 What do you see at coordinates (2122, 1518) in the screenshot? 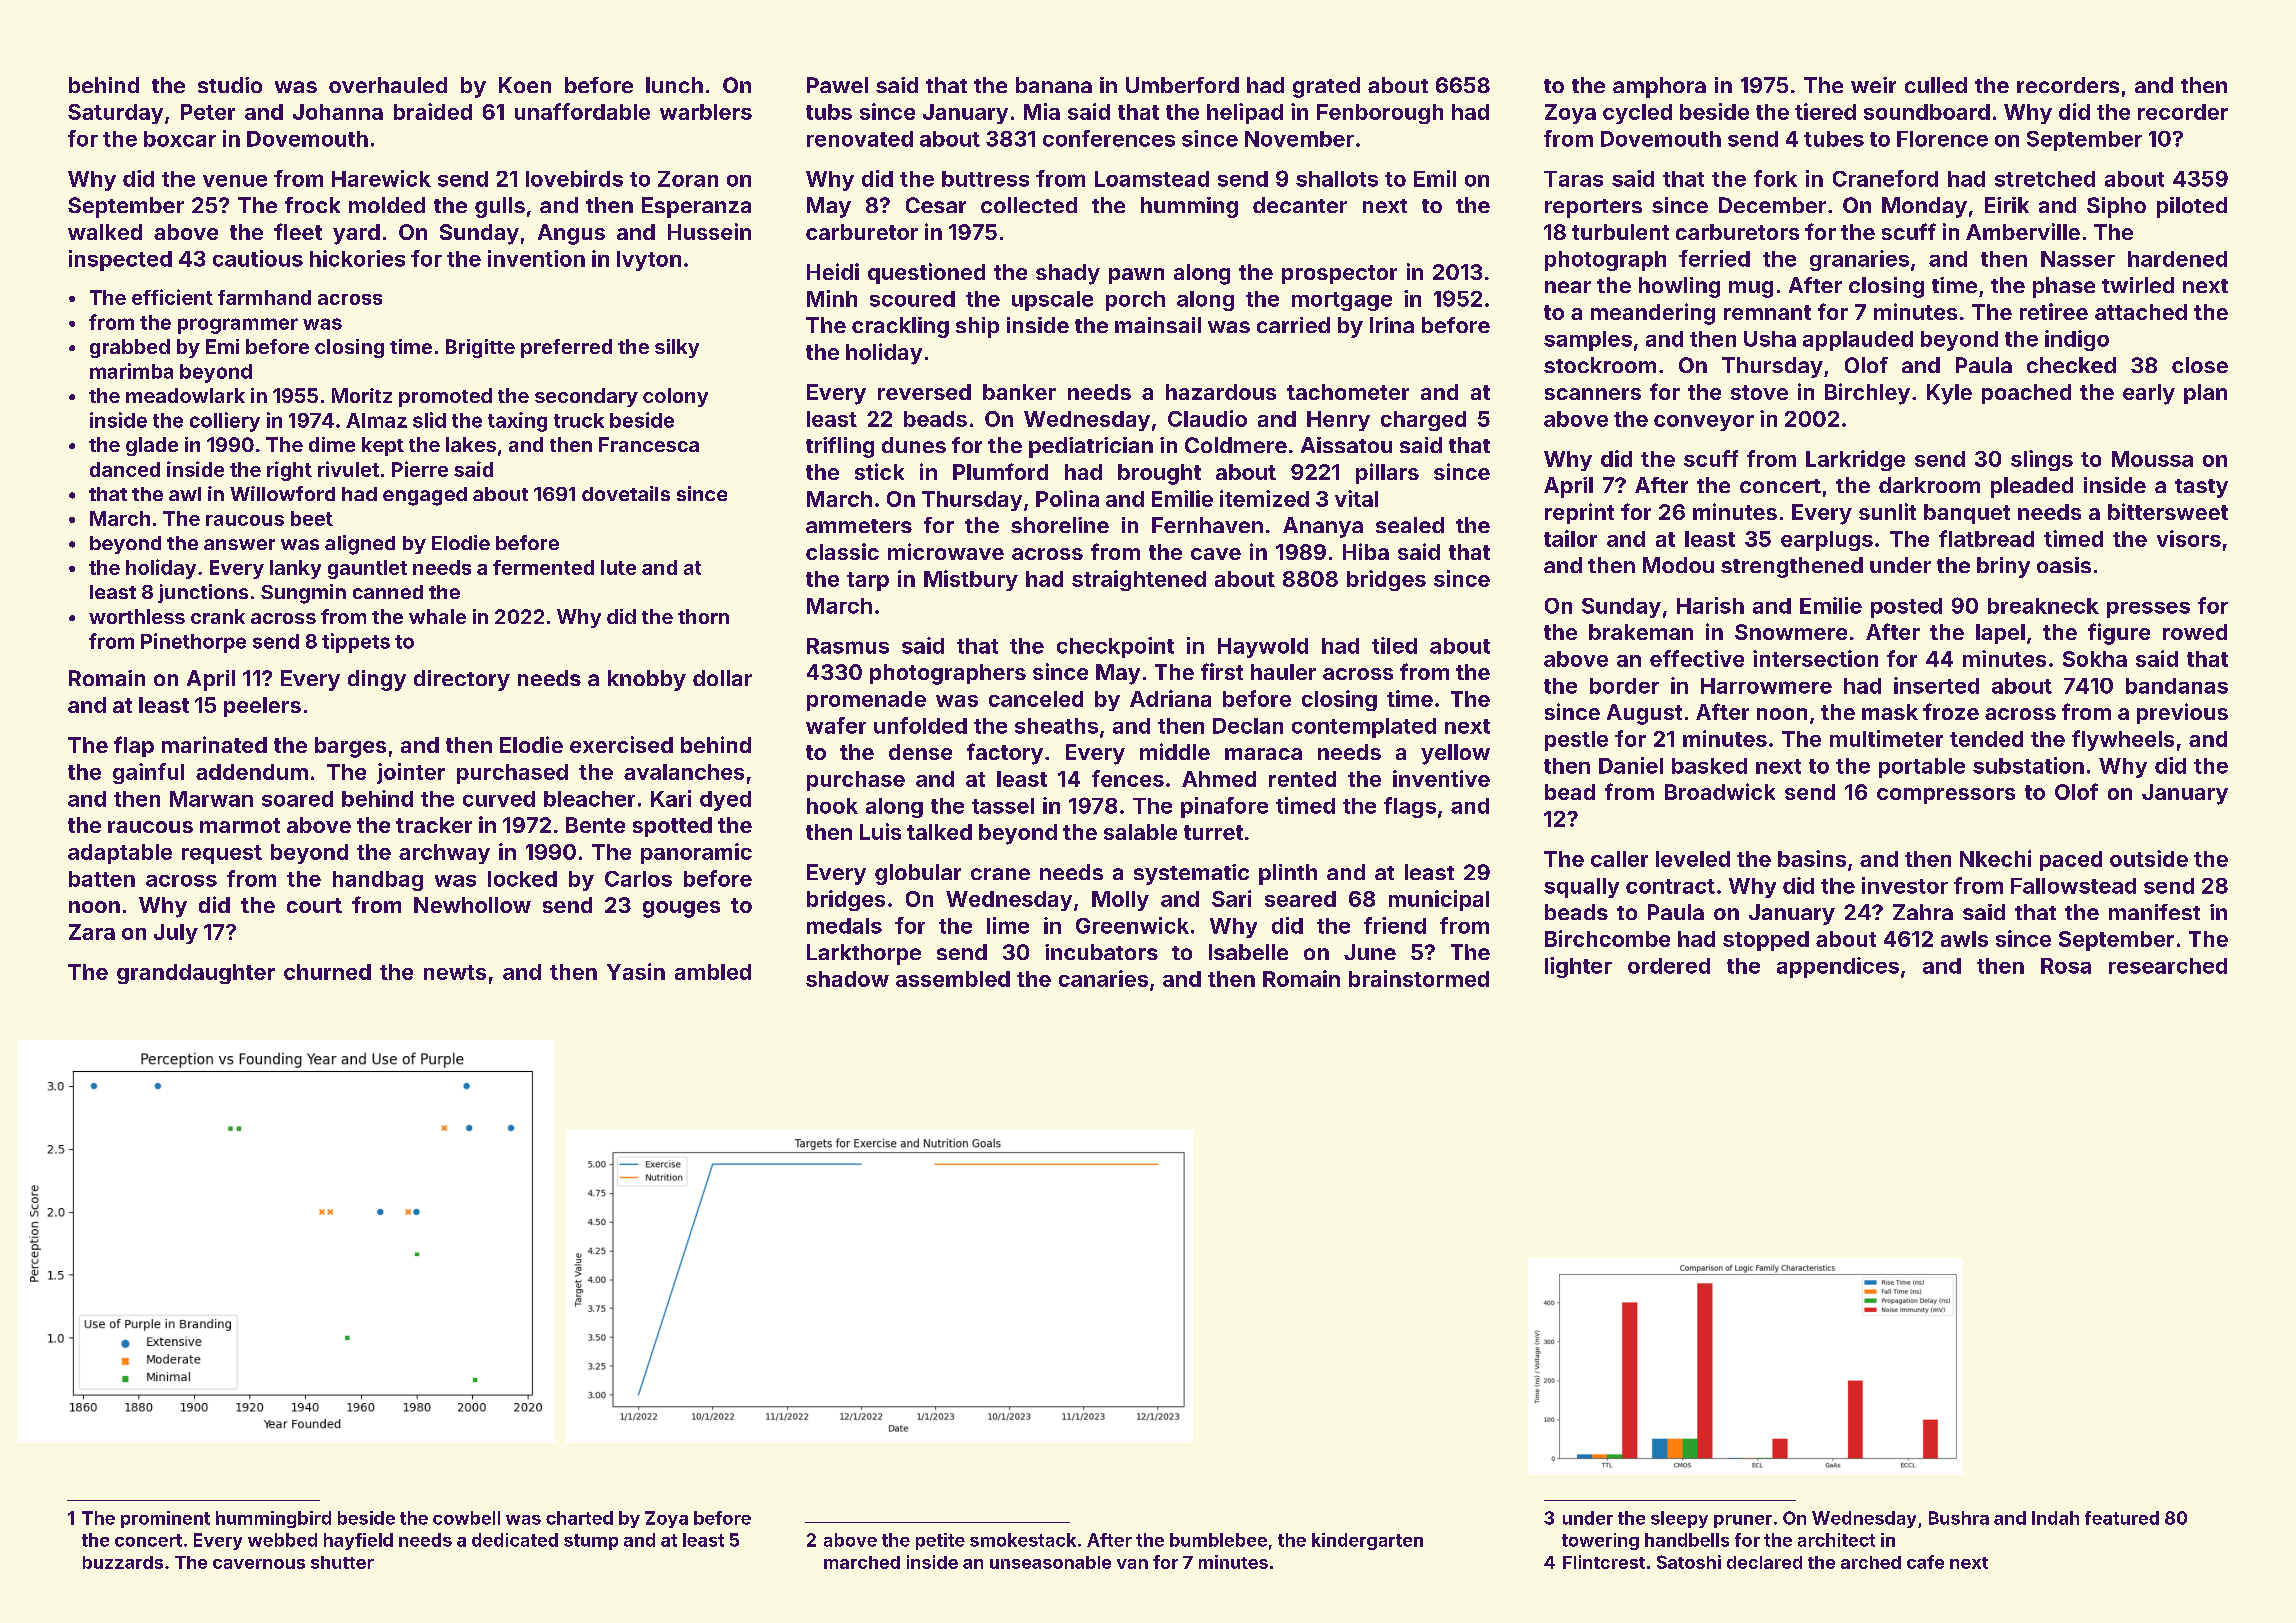
I see `featured` at bounding box center [2122, 1518].
